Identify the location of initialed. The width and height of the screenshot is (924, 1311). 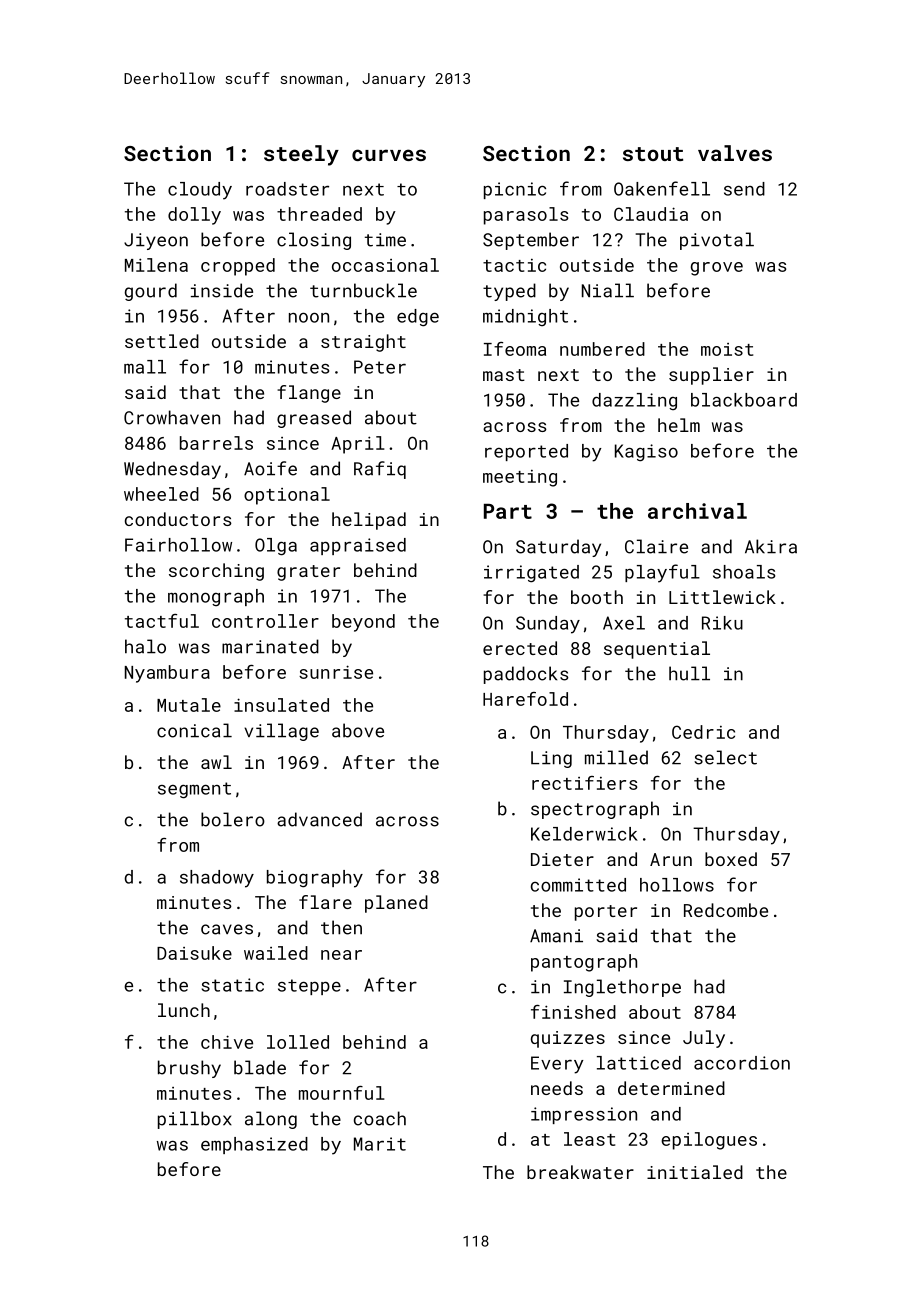
(695, 1172).
